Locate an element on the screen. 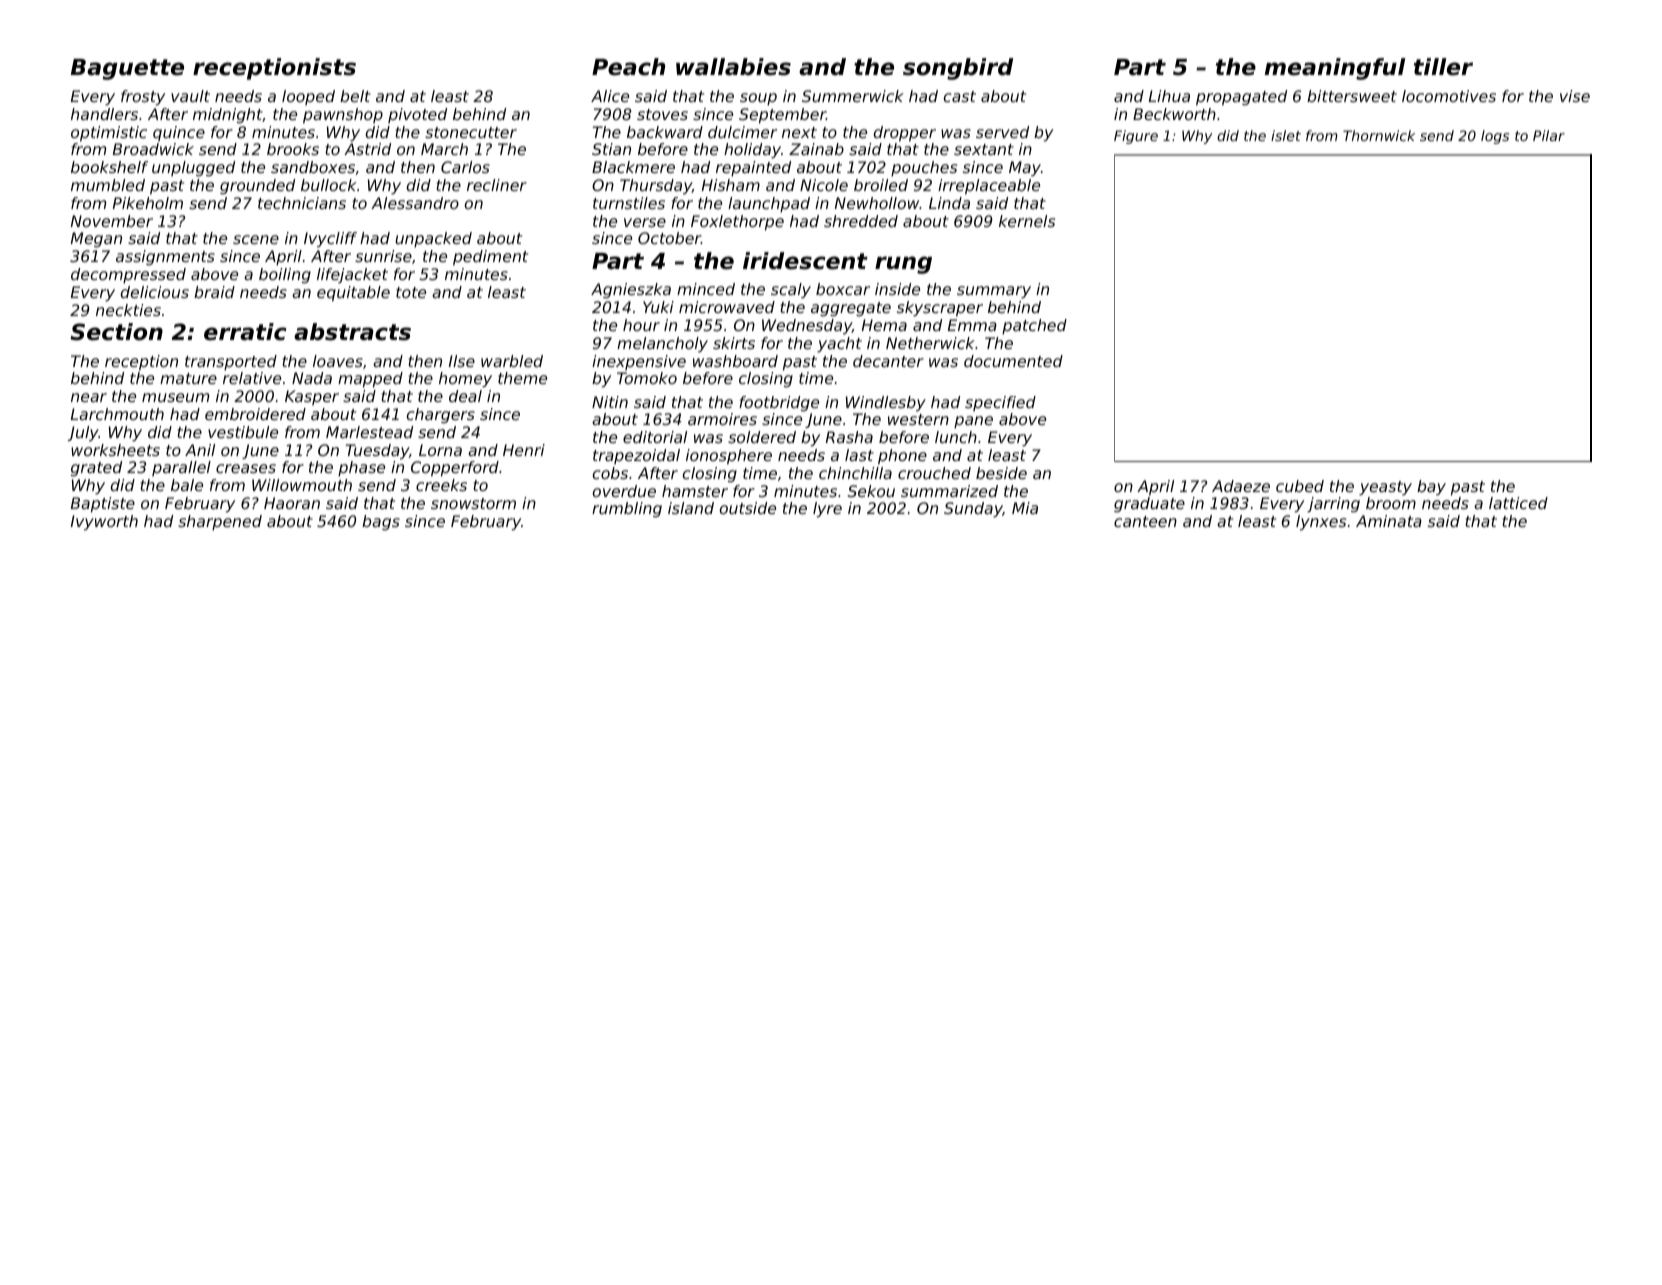 The height and width of the screenshot is (1285, 1662). tiller is located at coordinates (1443, 67).
